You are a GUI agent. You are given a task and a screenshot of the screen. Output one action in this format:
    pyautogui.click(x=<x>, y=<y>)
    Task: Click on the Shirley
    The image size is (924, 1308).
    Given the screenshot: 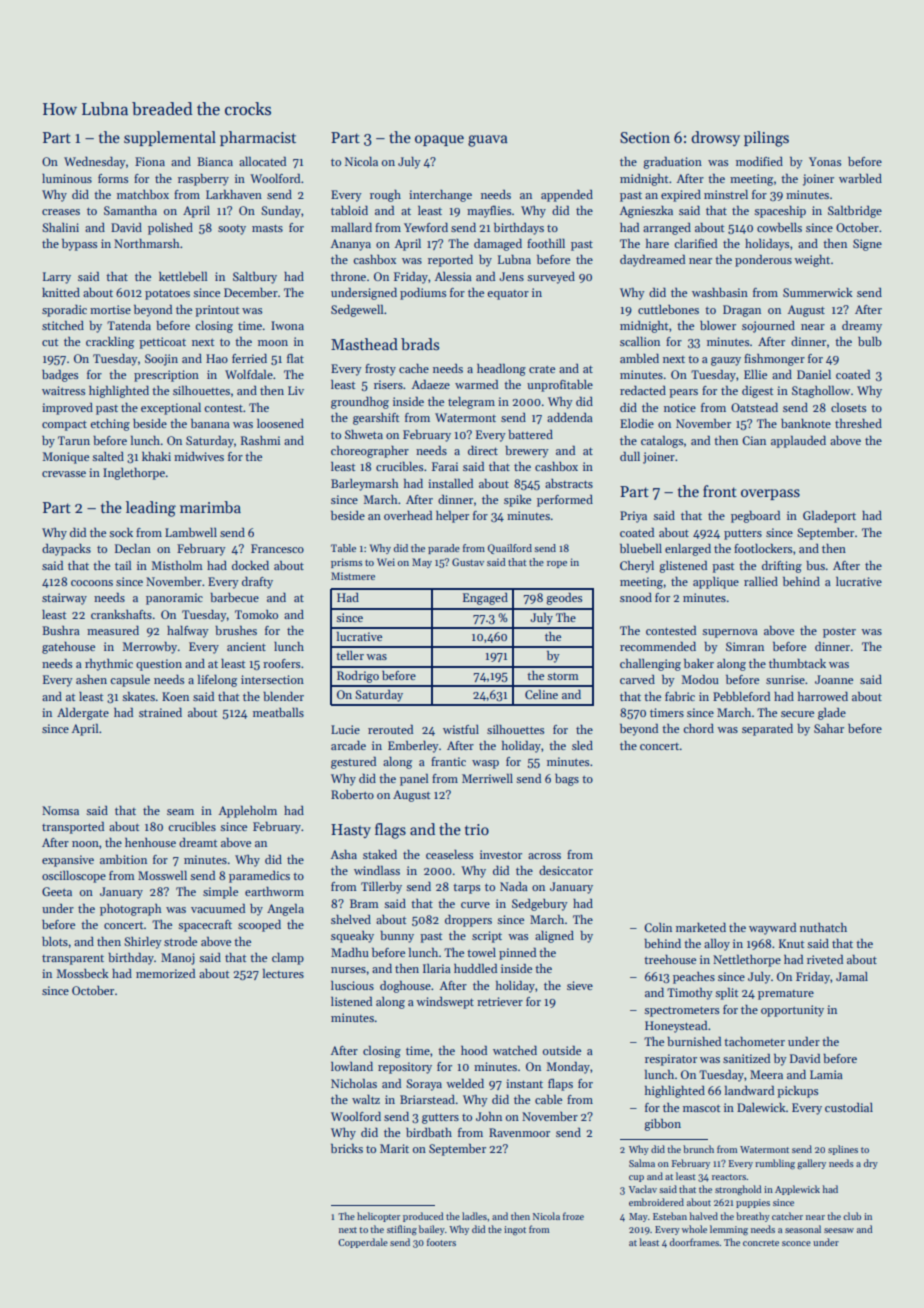 What is the action you would take?
    pyautogui.click(x=143, y=943)
